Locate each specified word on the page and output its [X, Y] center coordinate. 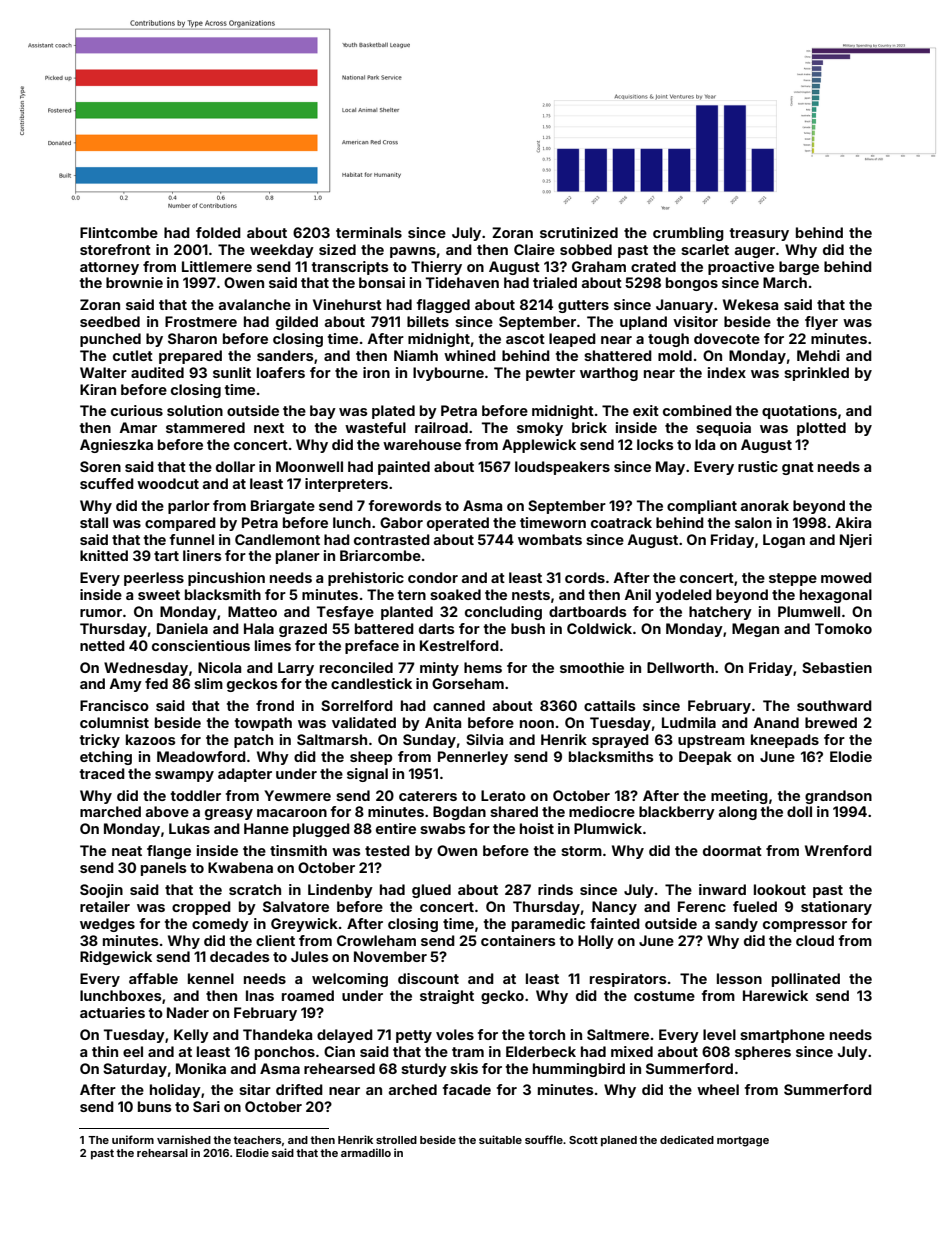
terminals [369, 232]
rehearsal [162, 1153]
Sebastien [837, 667]
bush [528, 628]
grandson [838, 797]
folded [218, 232]
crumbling [688, 234]
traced [102, 773]
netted [102, 645]
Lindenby [340, 891]
